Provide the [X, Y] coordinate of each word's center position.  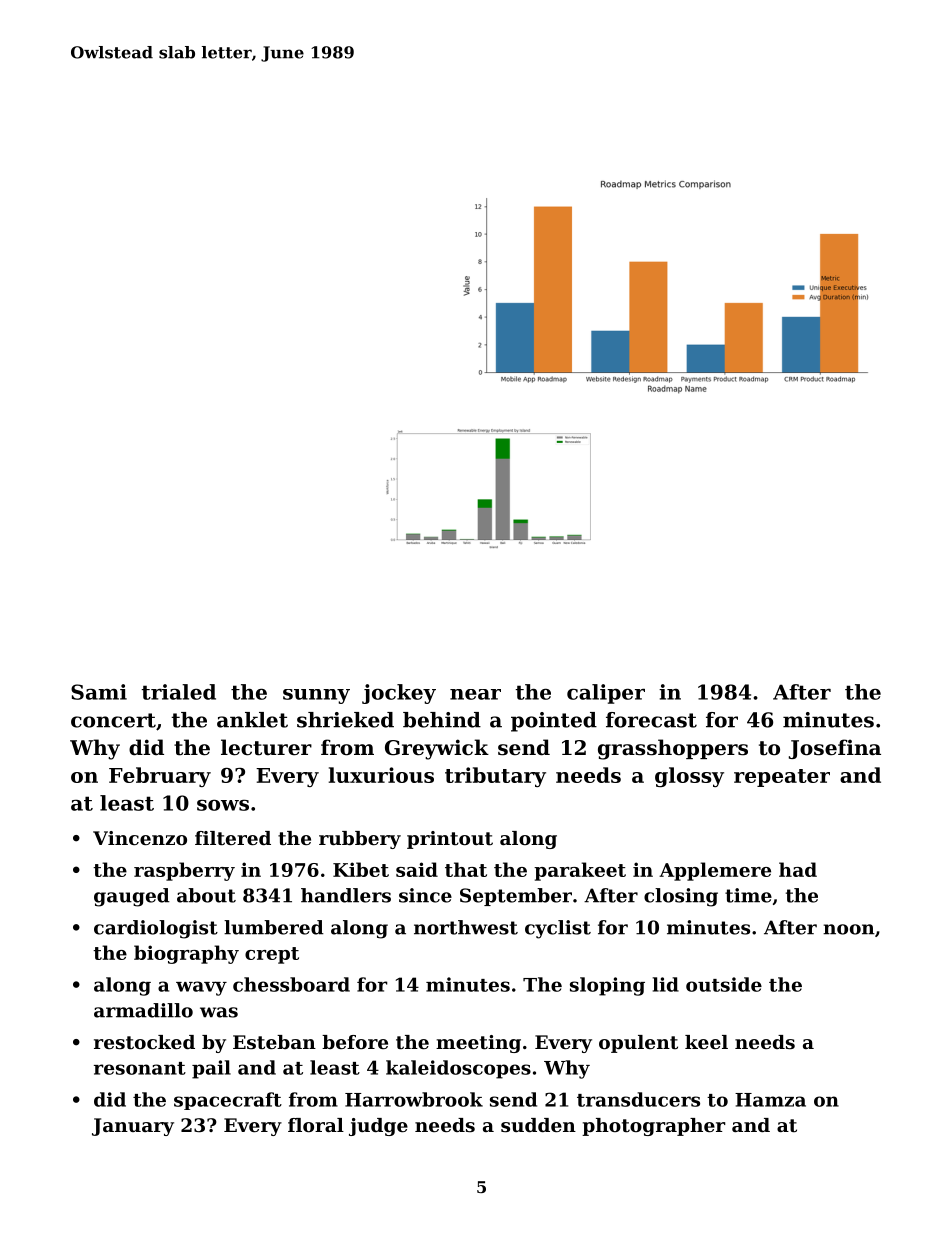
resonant [140, 1068]
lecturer [266, 747]
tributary [495, 777]
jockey [399, 694]
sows [223, 805]
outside [724, 984]
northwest [466, 927]
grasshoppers [673, 749]
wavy [201, 988]
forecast [651, 720]
